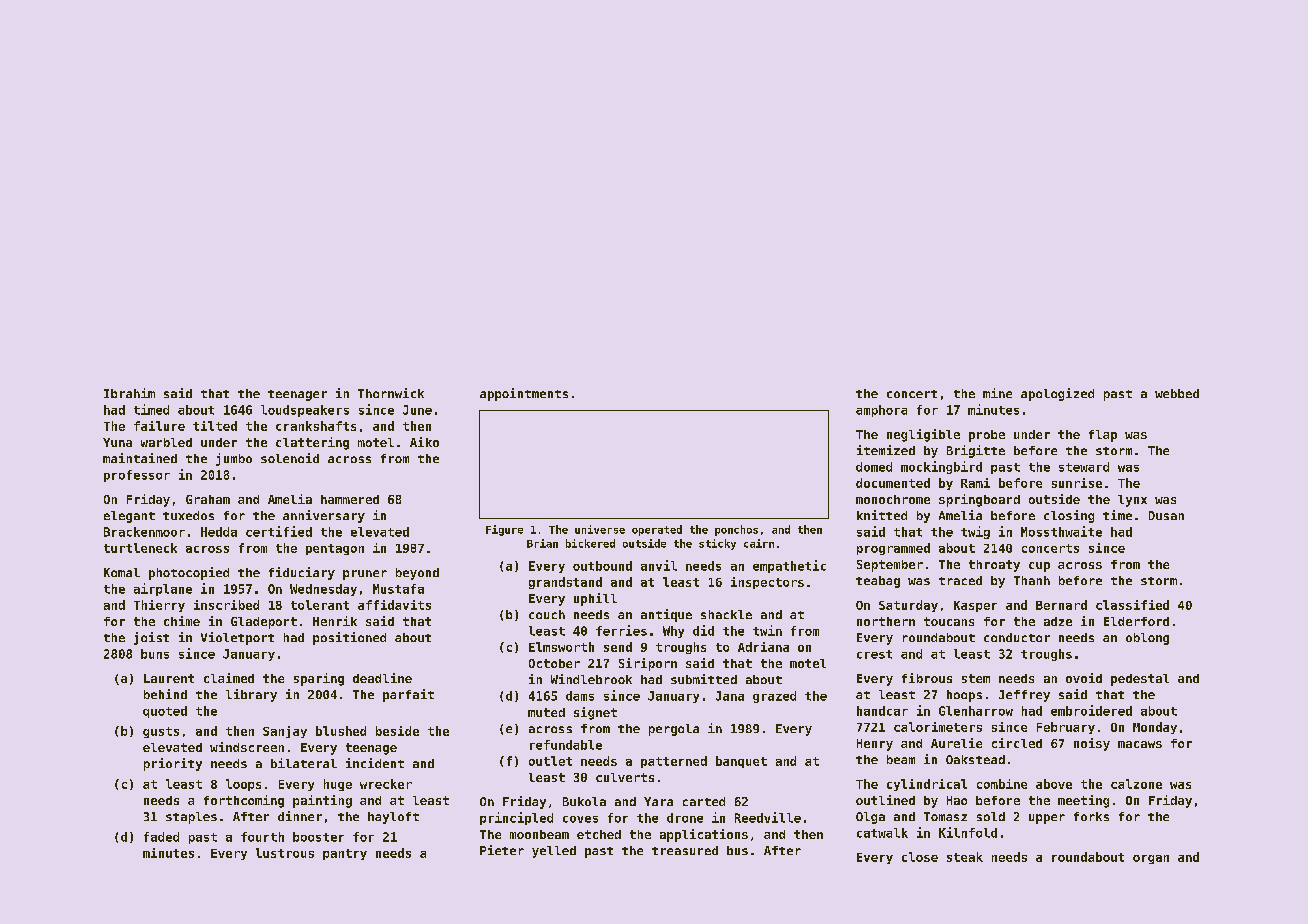 The height and width of the screenshot is (924, 1308). I want to click on signet, so click(595, 713).
